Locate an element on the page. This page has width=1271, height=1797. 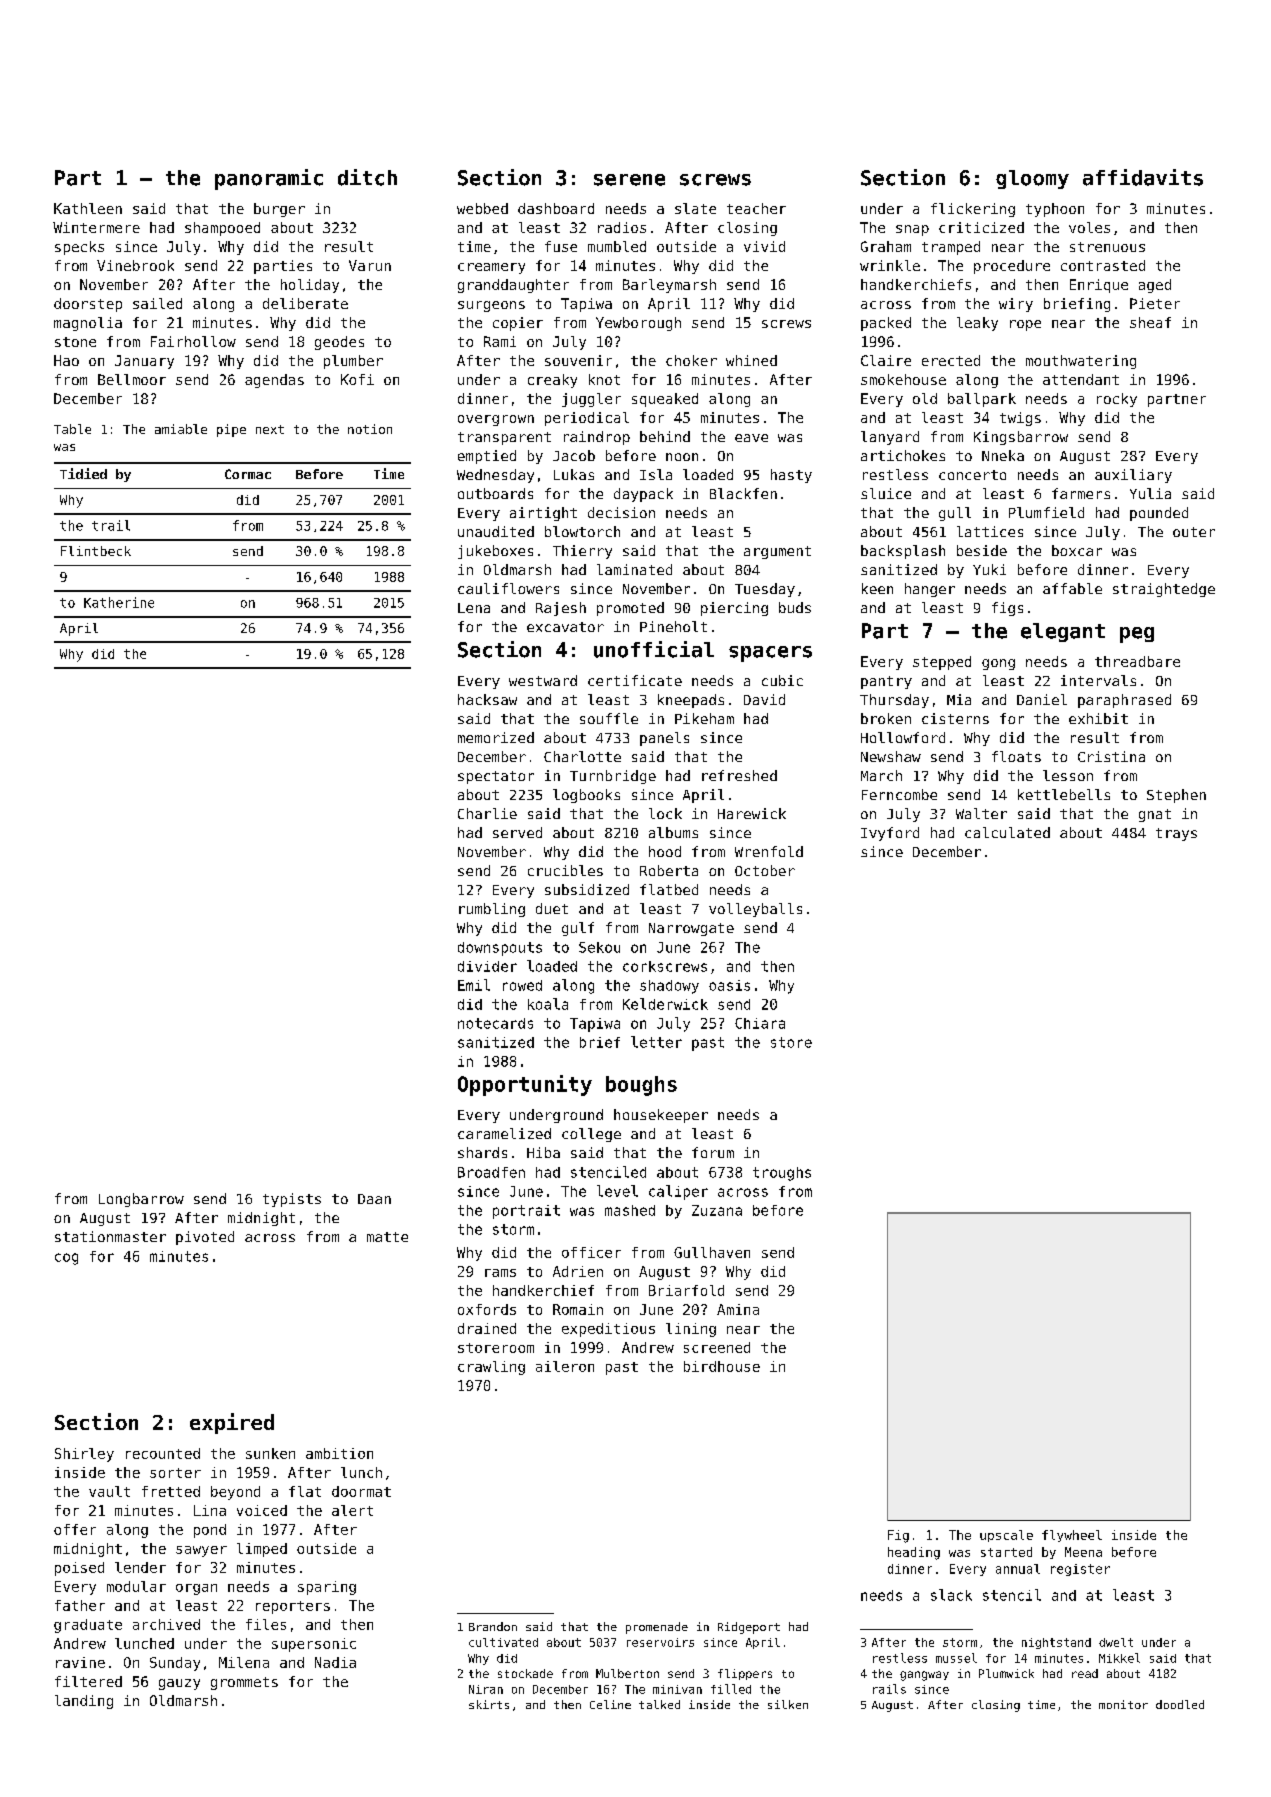
backsplash is located at coordinates (903, 552).
